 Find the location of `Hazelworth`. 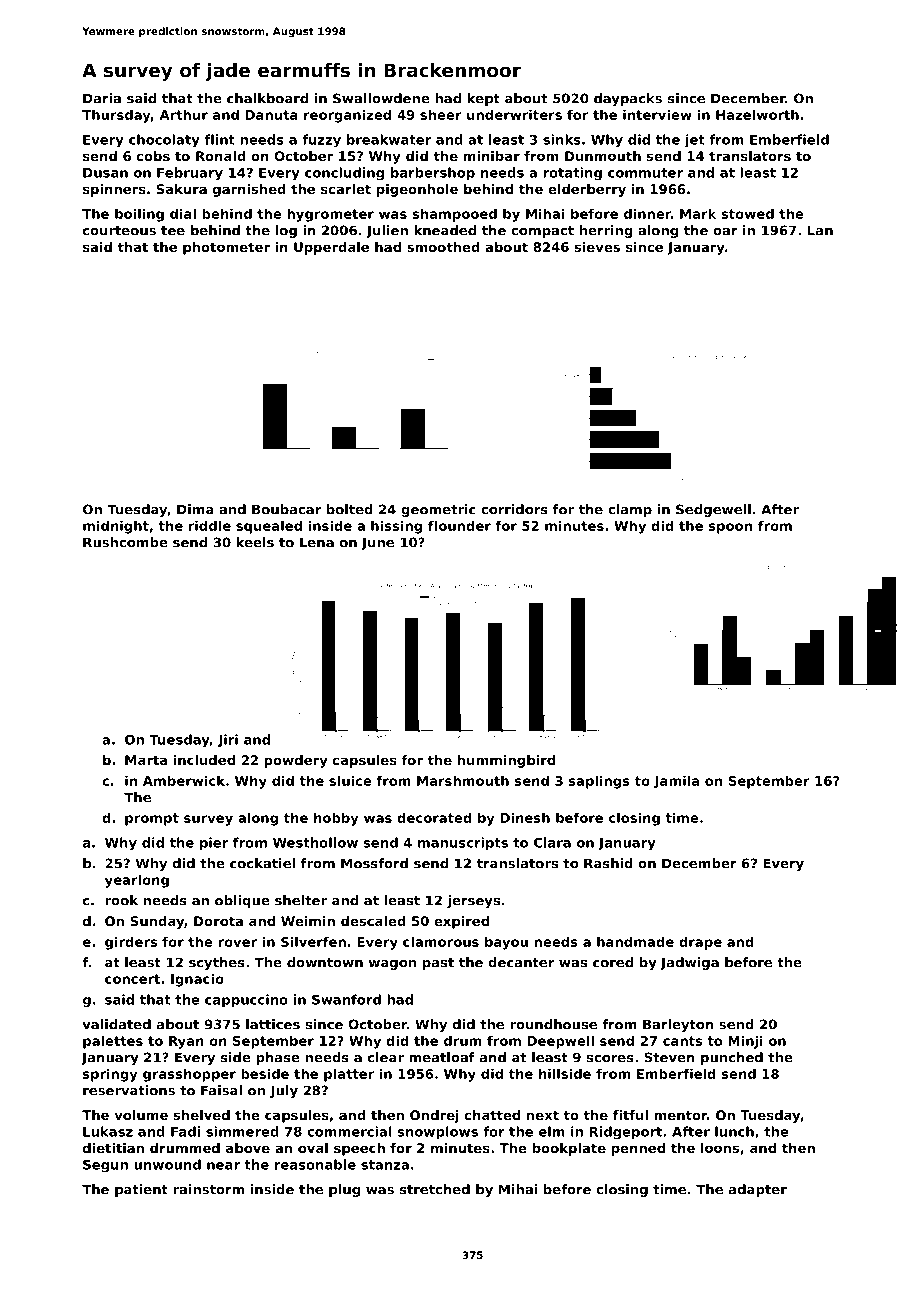

Hazelworth is located at coordinates (757, 114).
